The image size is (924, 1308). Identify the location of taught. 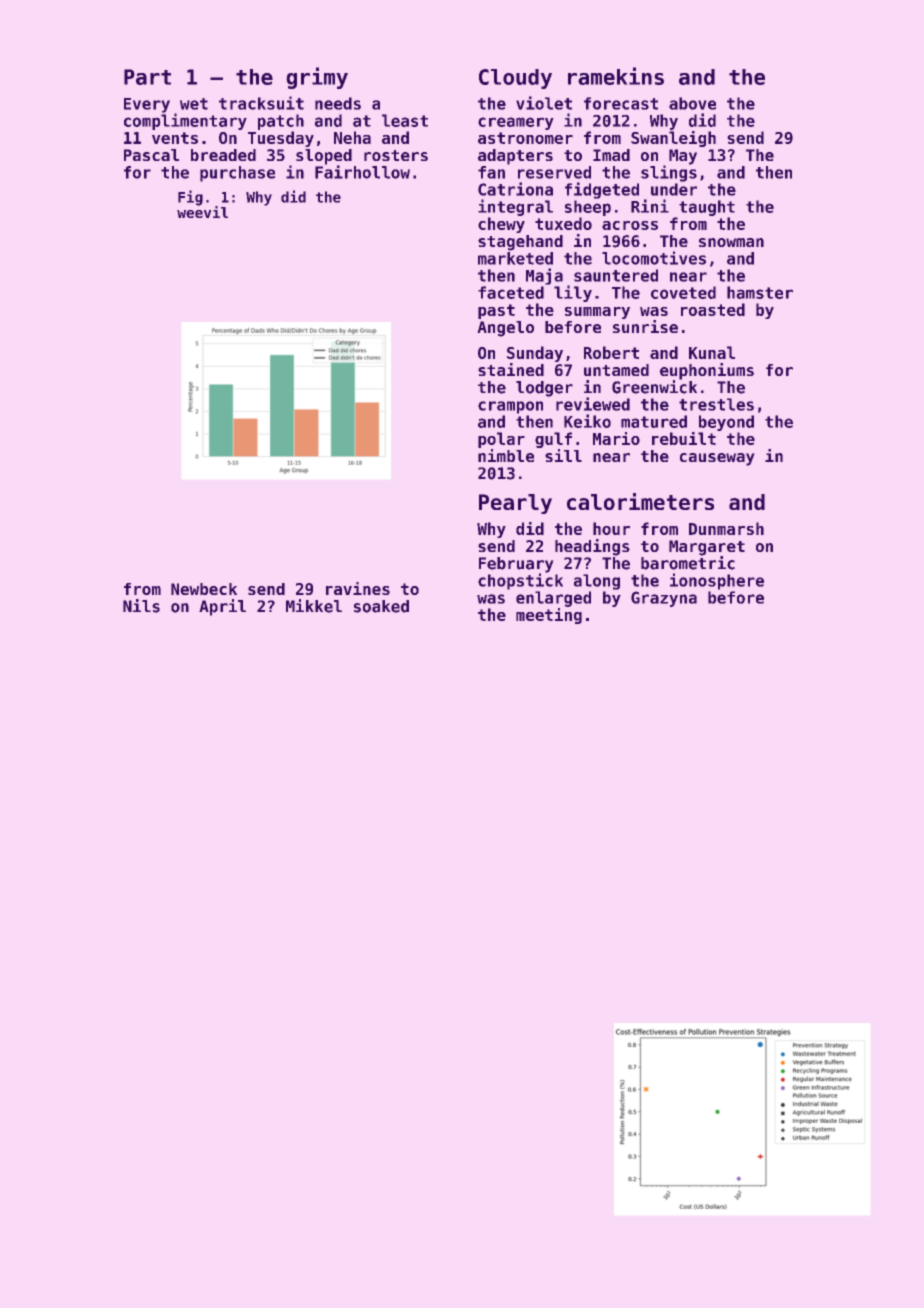
(707, 208).
